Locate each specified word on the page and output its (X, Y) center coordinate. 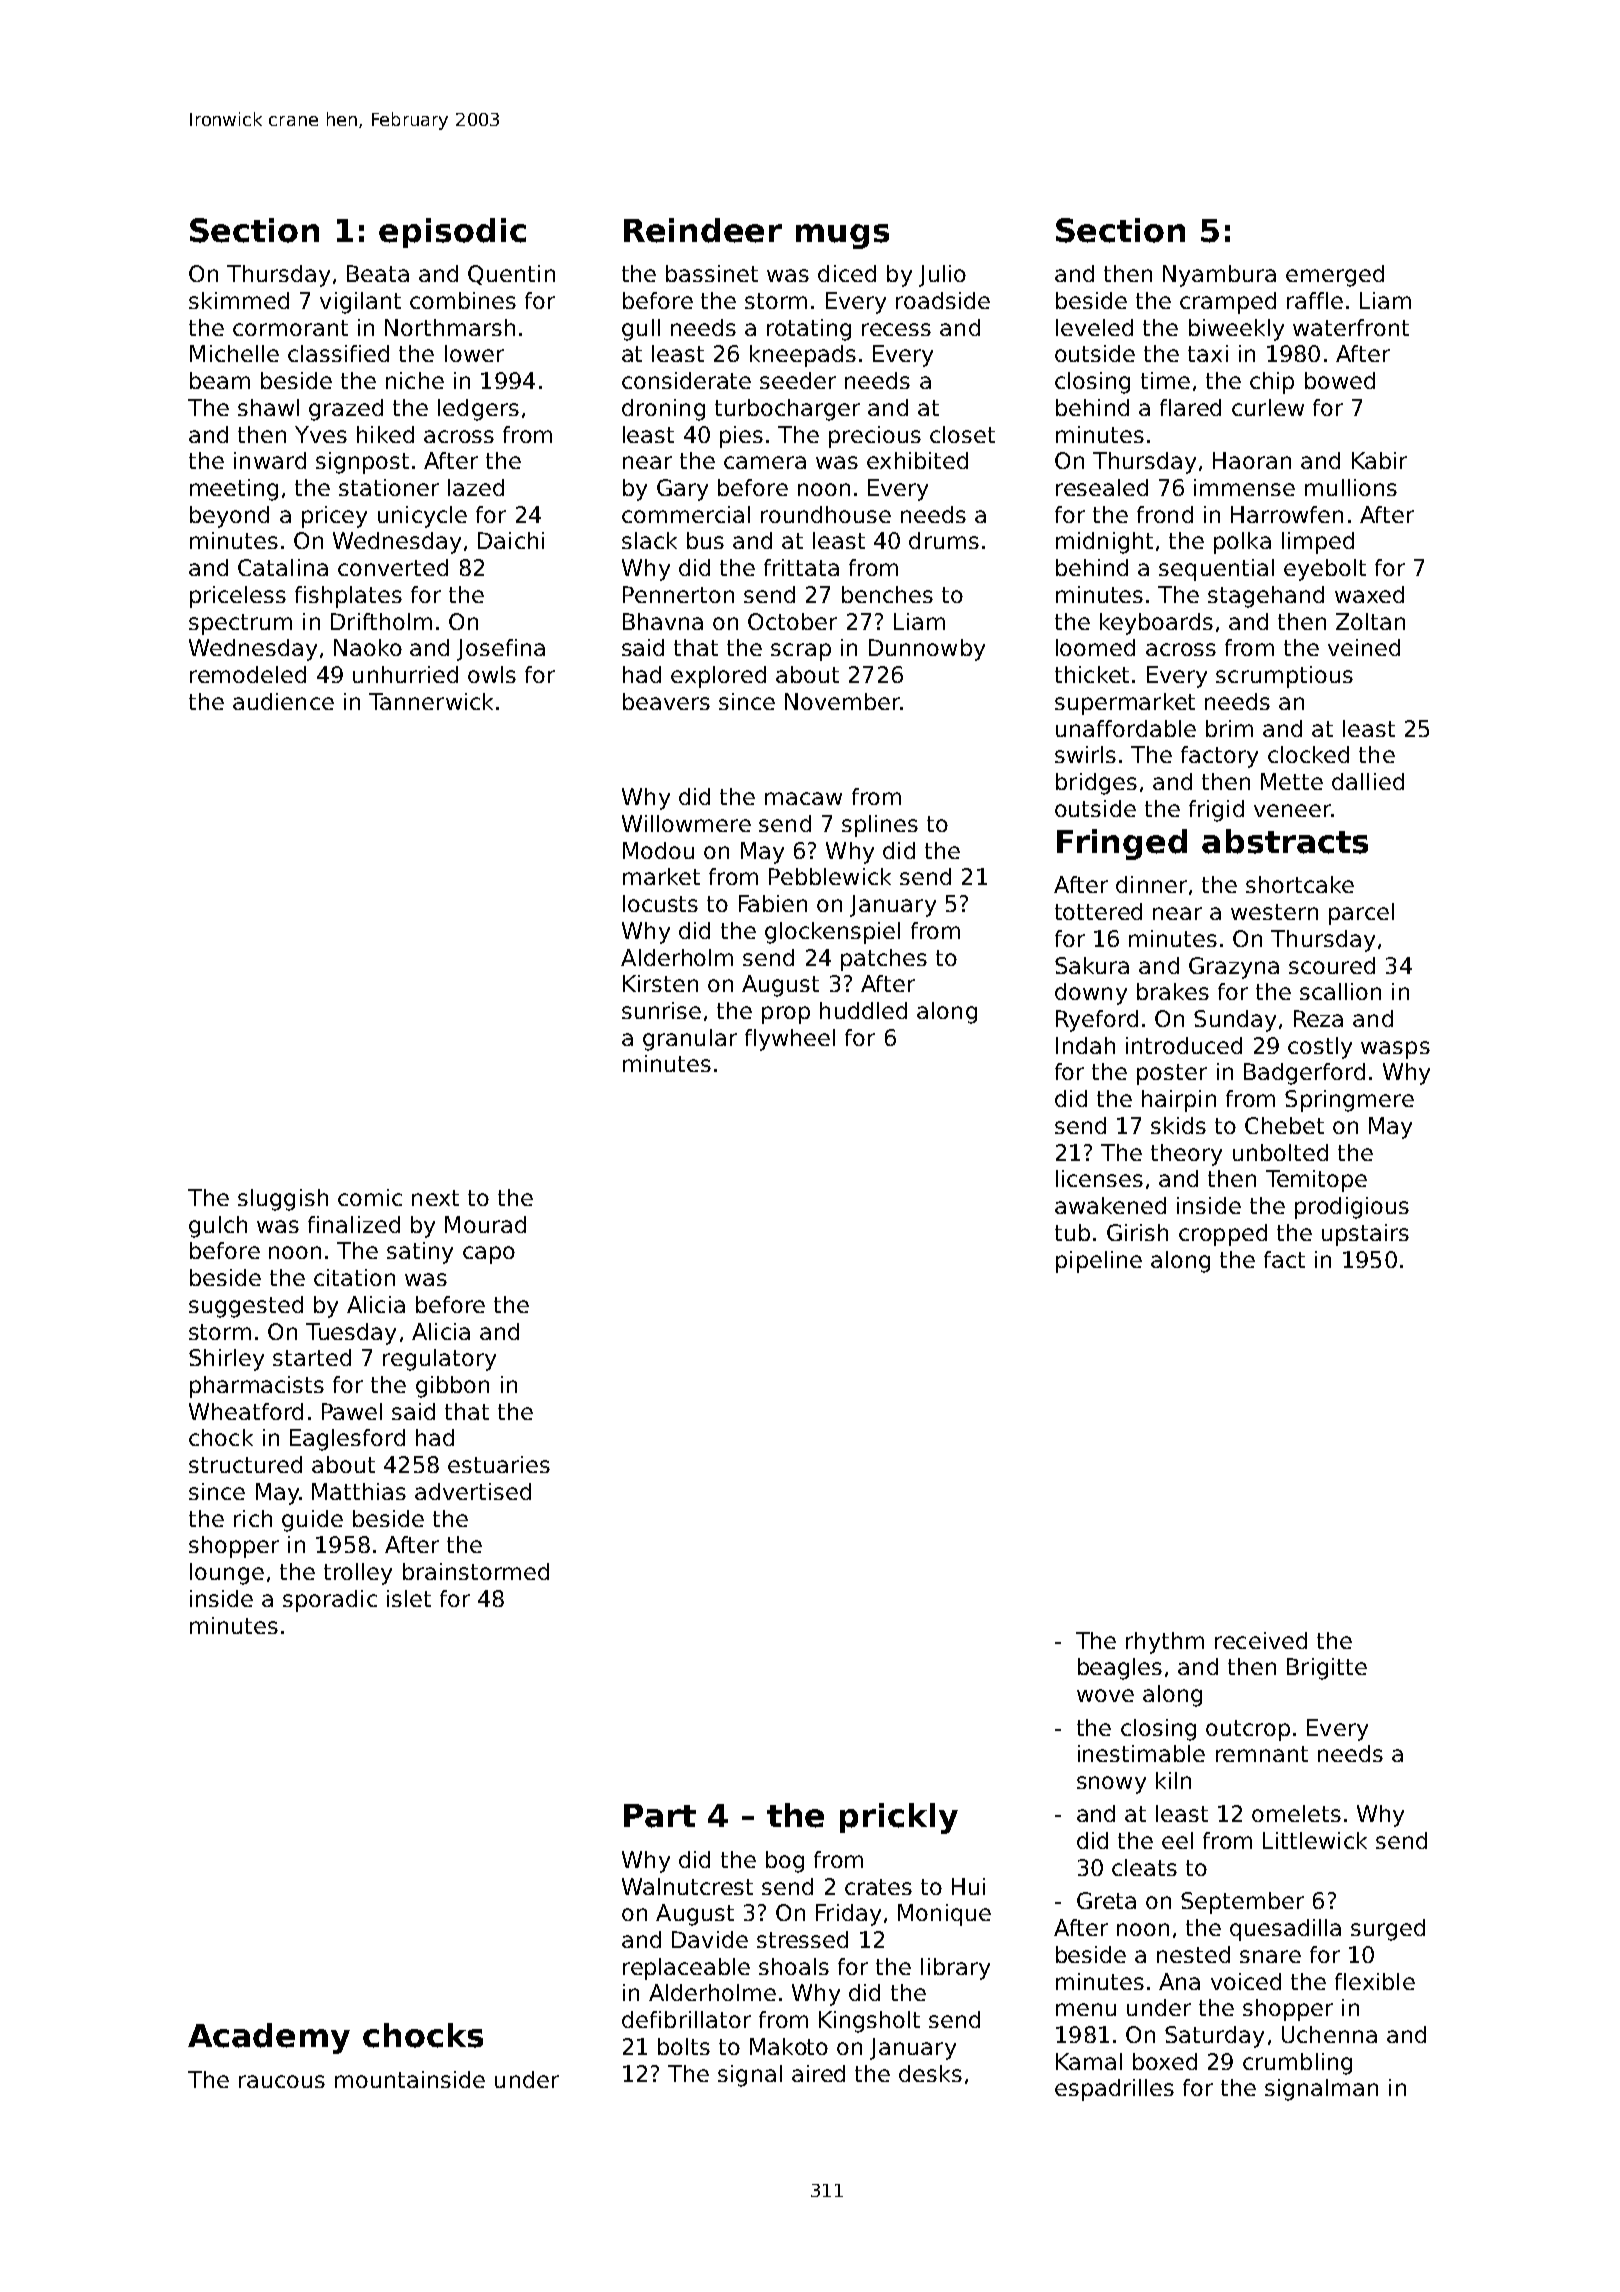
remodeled (248, 674)
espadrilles (1114, 2090)
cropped (1223, 1235)
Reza (1318, 1018)
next (435, 1198)
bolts (684, 2046)
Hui (968, 1886)
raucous (282, 2081)
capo (489, 1255)
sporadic (330, 1601)
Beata (378, 273)
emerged (1335, 276)
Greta (1106, 1900)
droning (663, 410)
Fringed (1122, 844)
